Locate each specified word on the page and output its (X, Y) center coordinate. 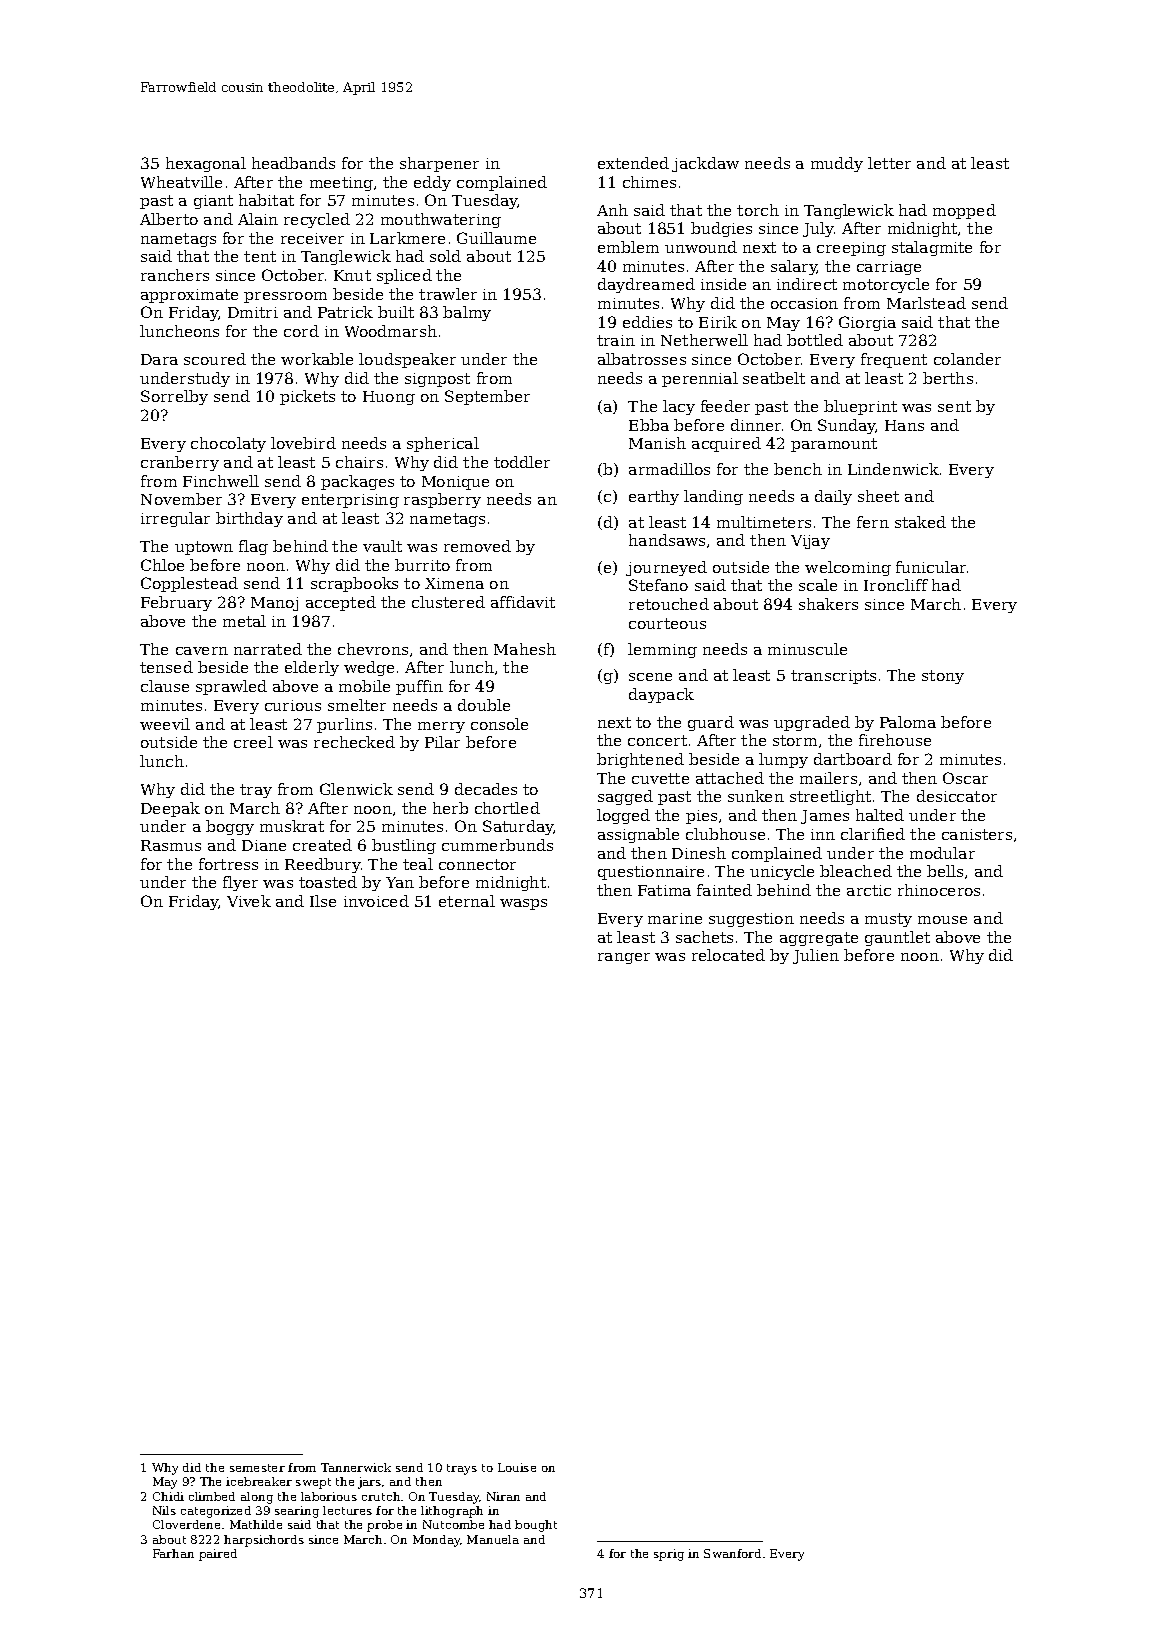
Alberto (169, 219)
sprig (669, 1555)
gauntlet (897, 938)
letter (889, 163)
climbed (212, 1496)
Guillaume (496, 238)
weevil (165, 724)
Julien (816, 956)
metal (244, 621)
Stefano (658, 585)
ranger (624, 958)
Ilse (323, 901)
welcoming (848, 568)
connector (477, 864)
